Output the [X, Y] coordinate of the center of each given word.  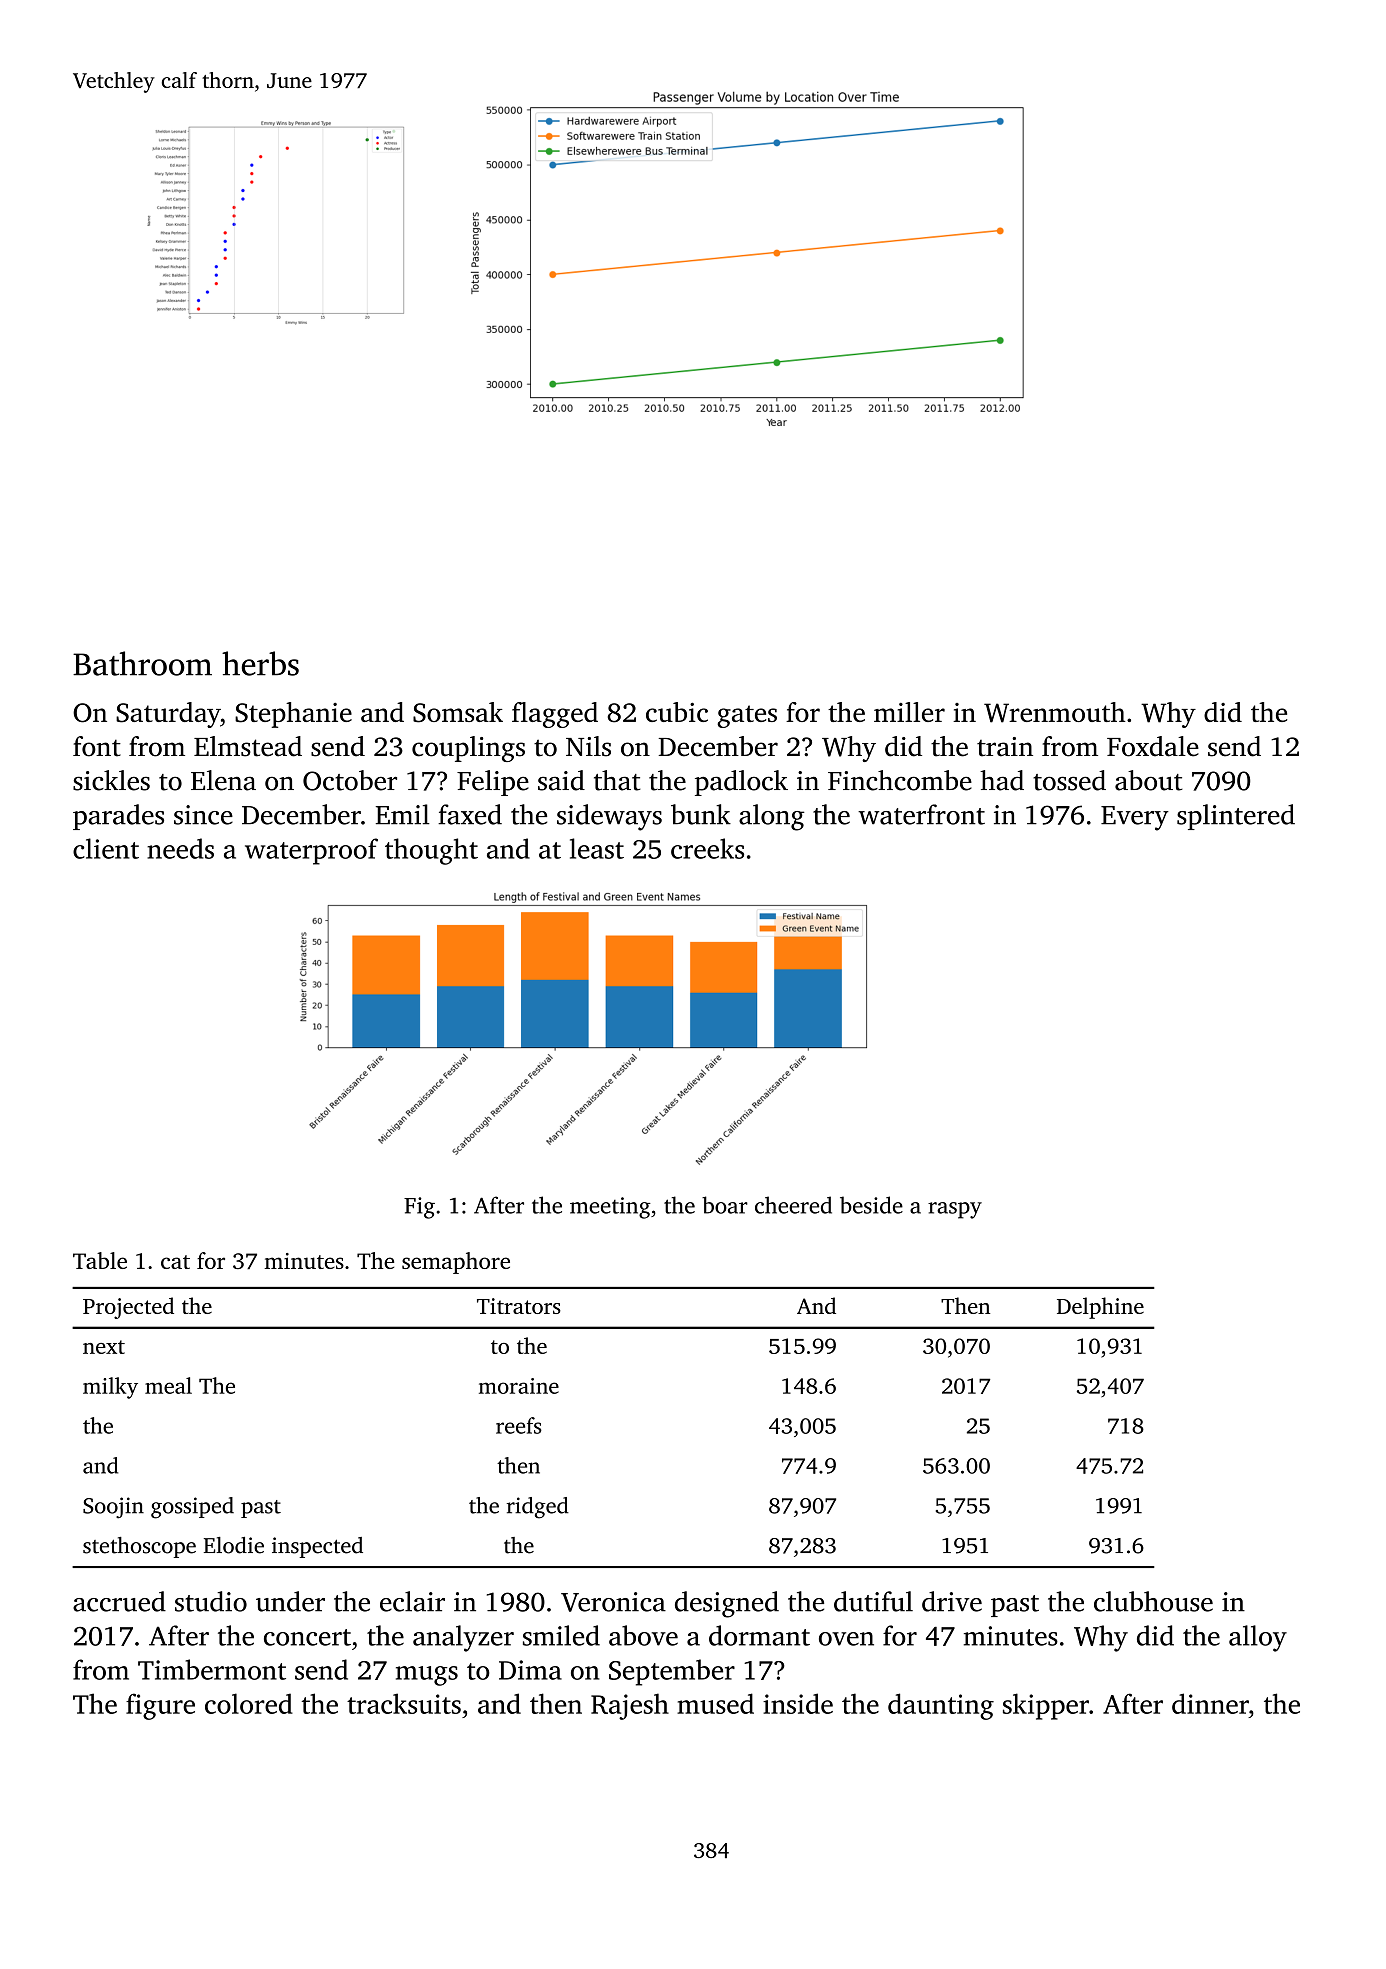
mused [715, 1703]
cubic [677, 712]
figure [160, 1706]
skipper [1046, 1706]
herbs [260, 663]
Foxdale [1153, 746]
